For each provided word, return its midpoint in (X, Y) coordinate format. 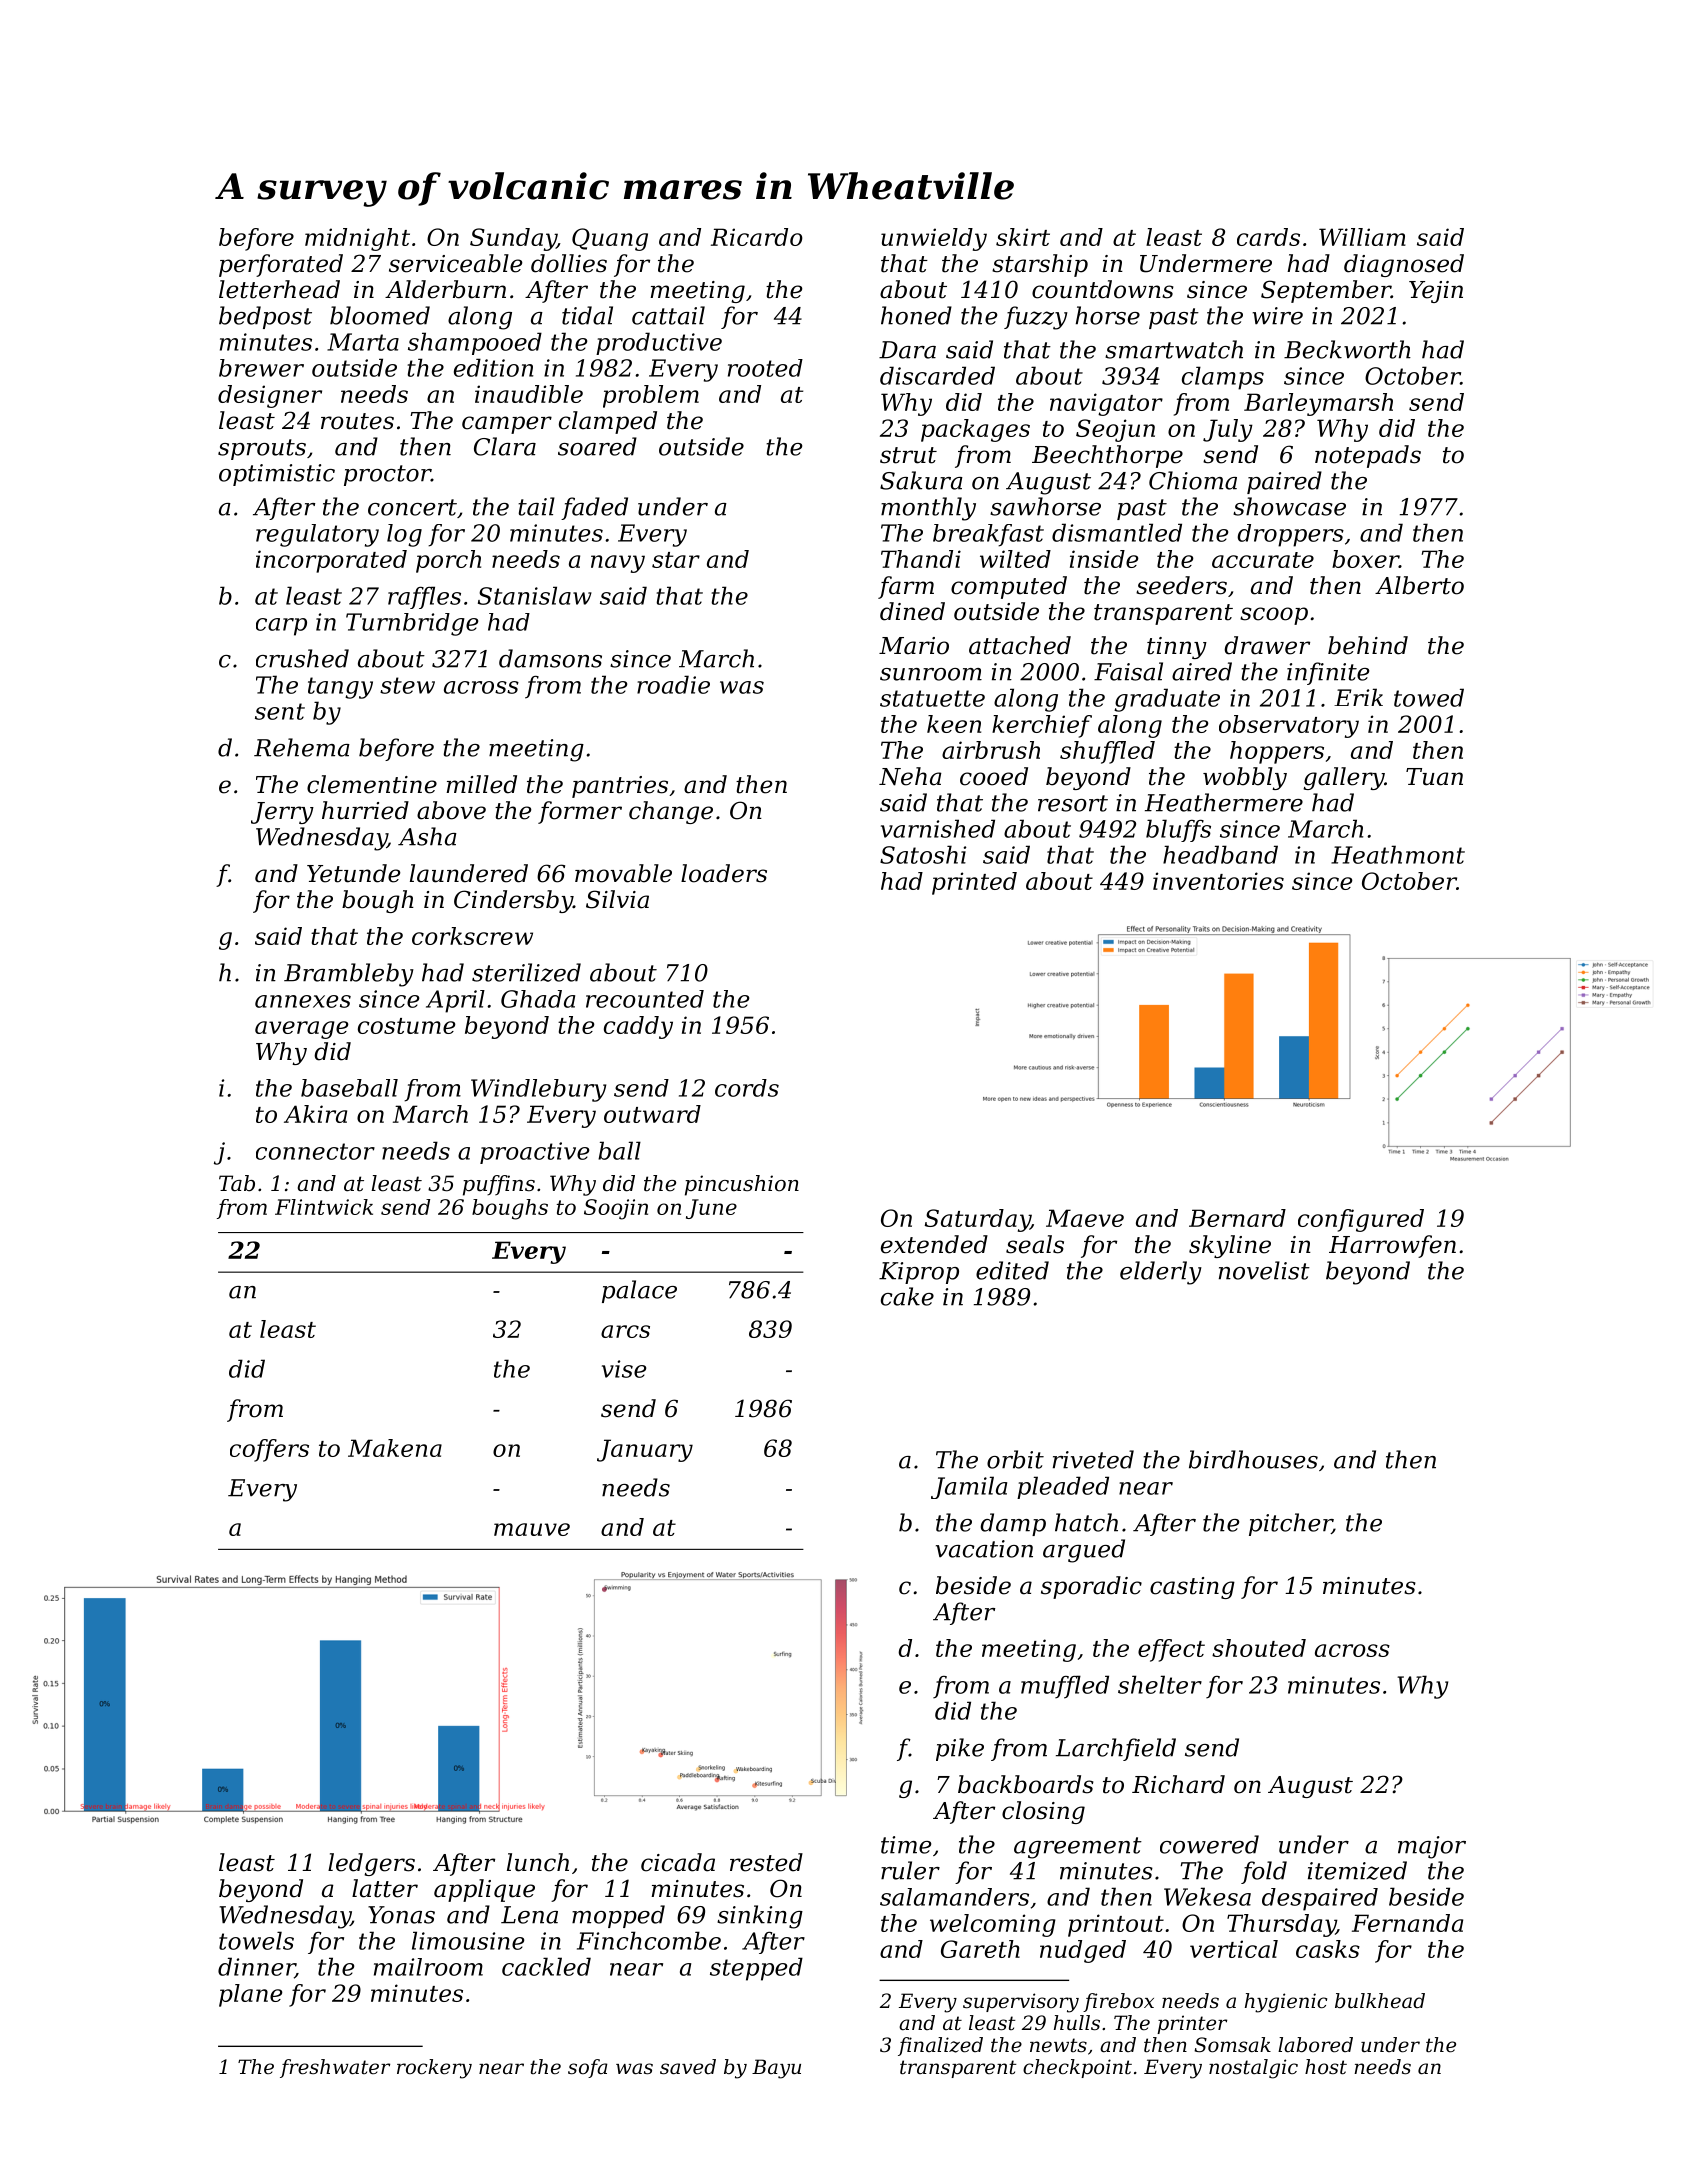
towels (256, 1940)
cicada (678, 1862)
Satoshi (923, 854)
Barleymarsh (1318, 404)
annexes (303, 1001)
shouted (1259, 1648)
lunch (538, 1862)
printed (974, 883)
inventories (1218, 881)
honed (916, 315)
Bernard (1237, 1218)
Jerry (282, 813)
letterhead (279, 289)
